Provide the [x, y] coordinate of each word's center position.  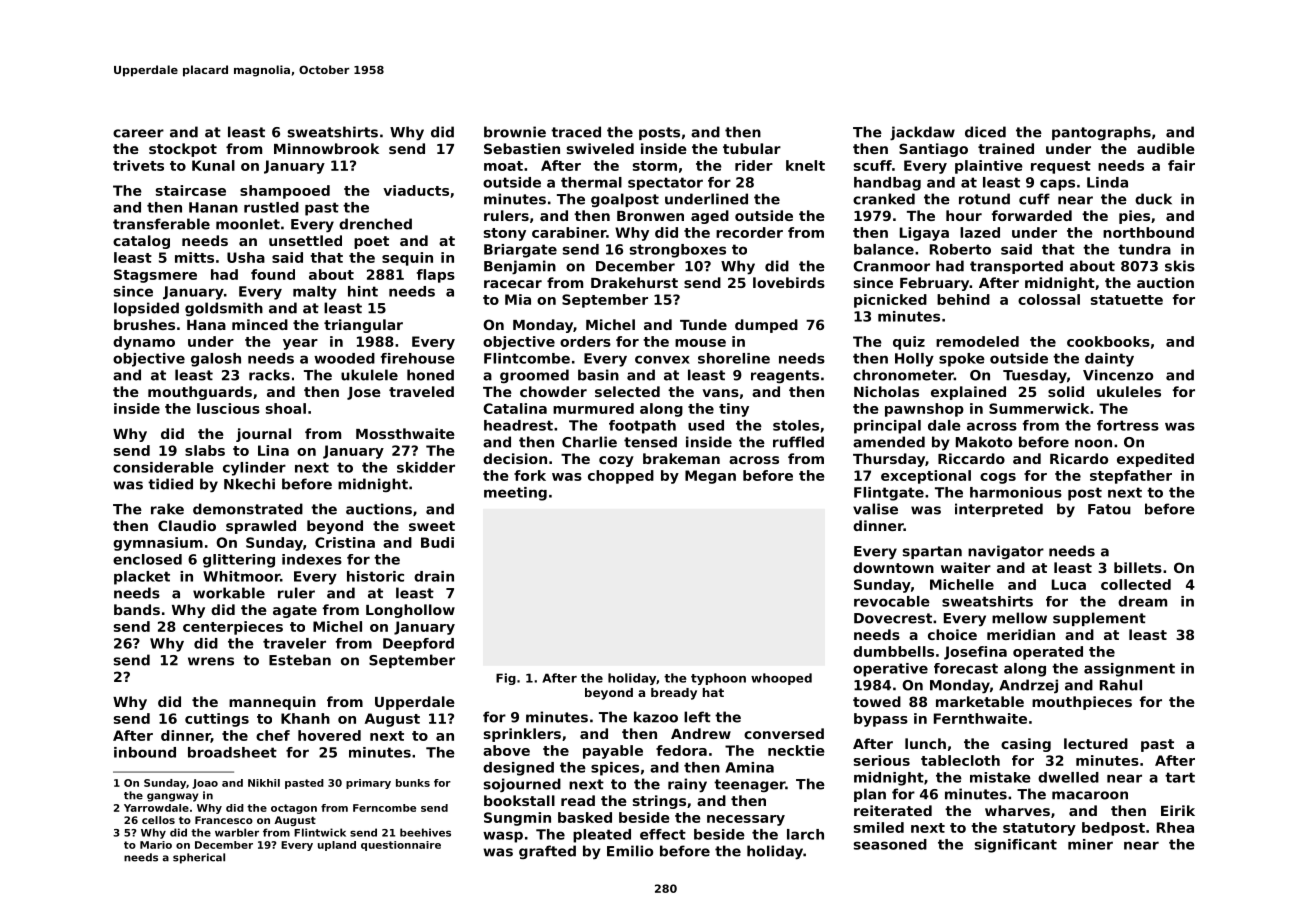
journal [263, 435]
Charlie [589, 442]
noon [1093, 443]
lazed [980, 232]
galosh [216, 360]
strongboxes [678, 251]
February [935, 284]
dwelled [1068, 777]
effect [663, 834]
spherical [199, 858]
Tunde [703, 324]
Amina [749, 767]
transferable [161, 224]
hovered [329, 735]
